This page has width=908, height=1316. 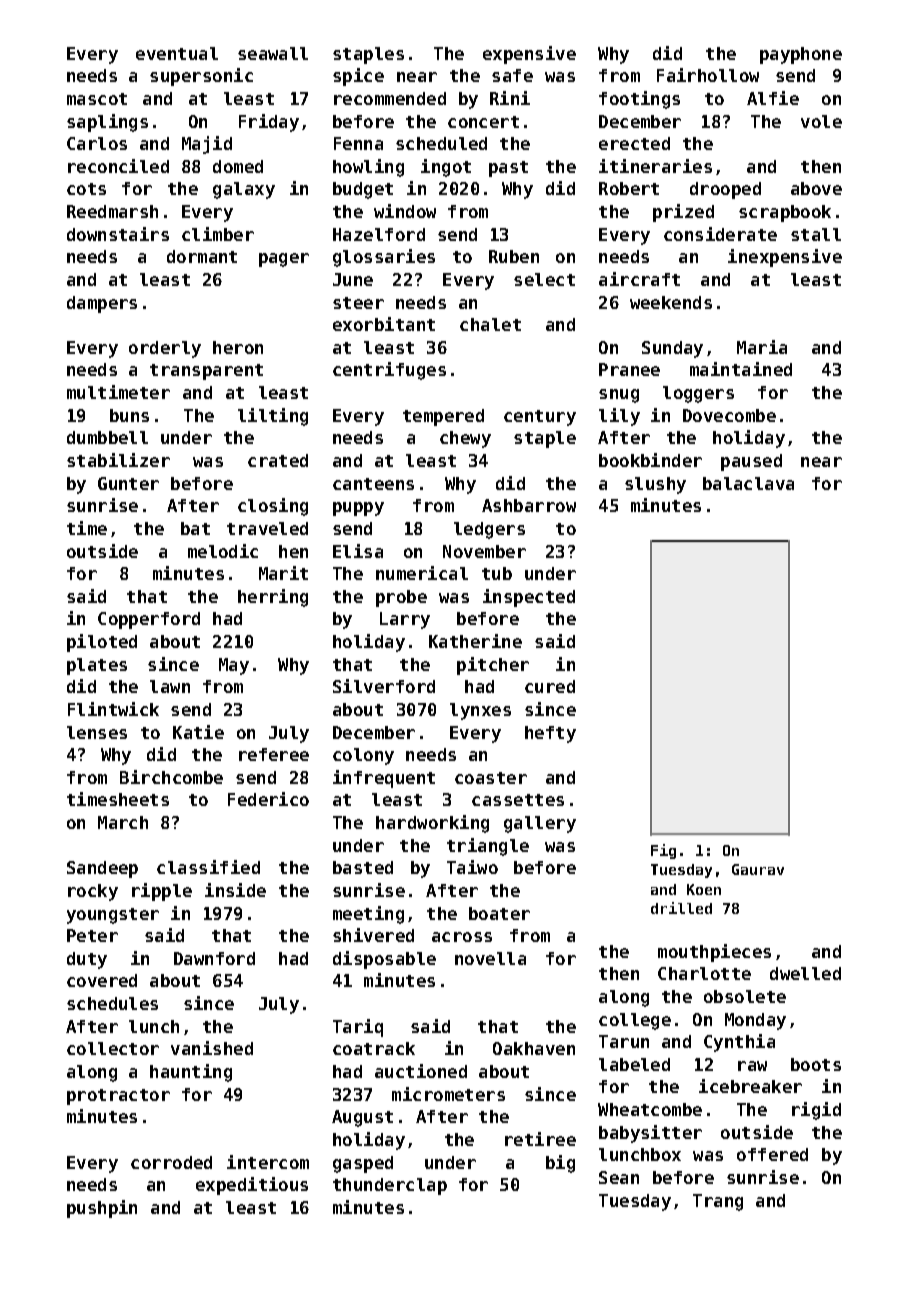 I want to click on eventual, so click(x=177, y=53).
